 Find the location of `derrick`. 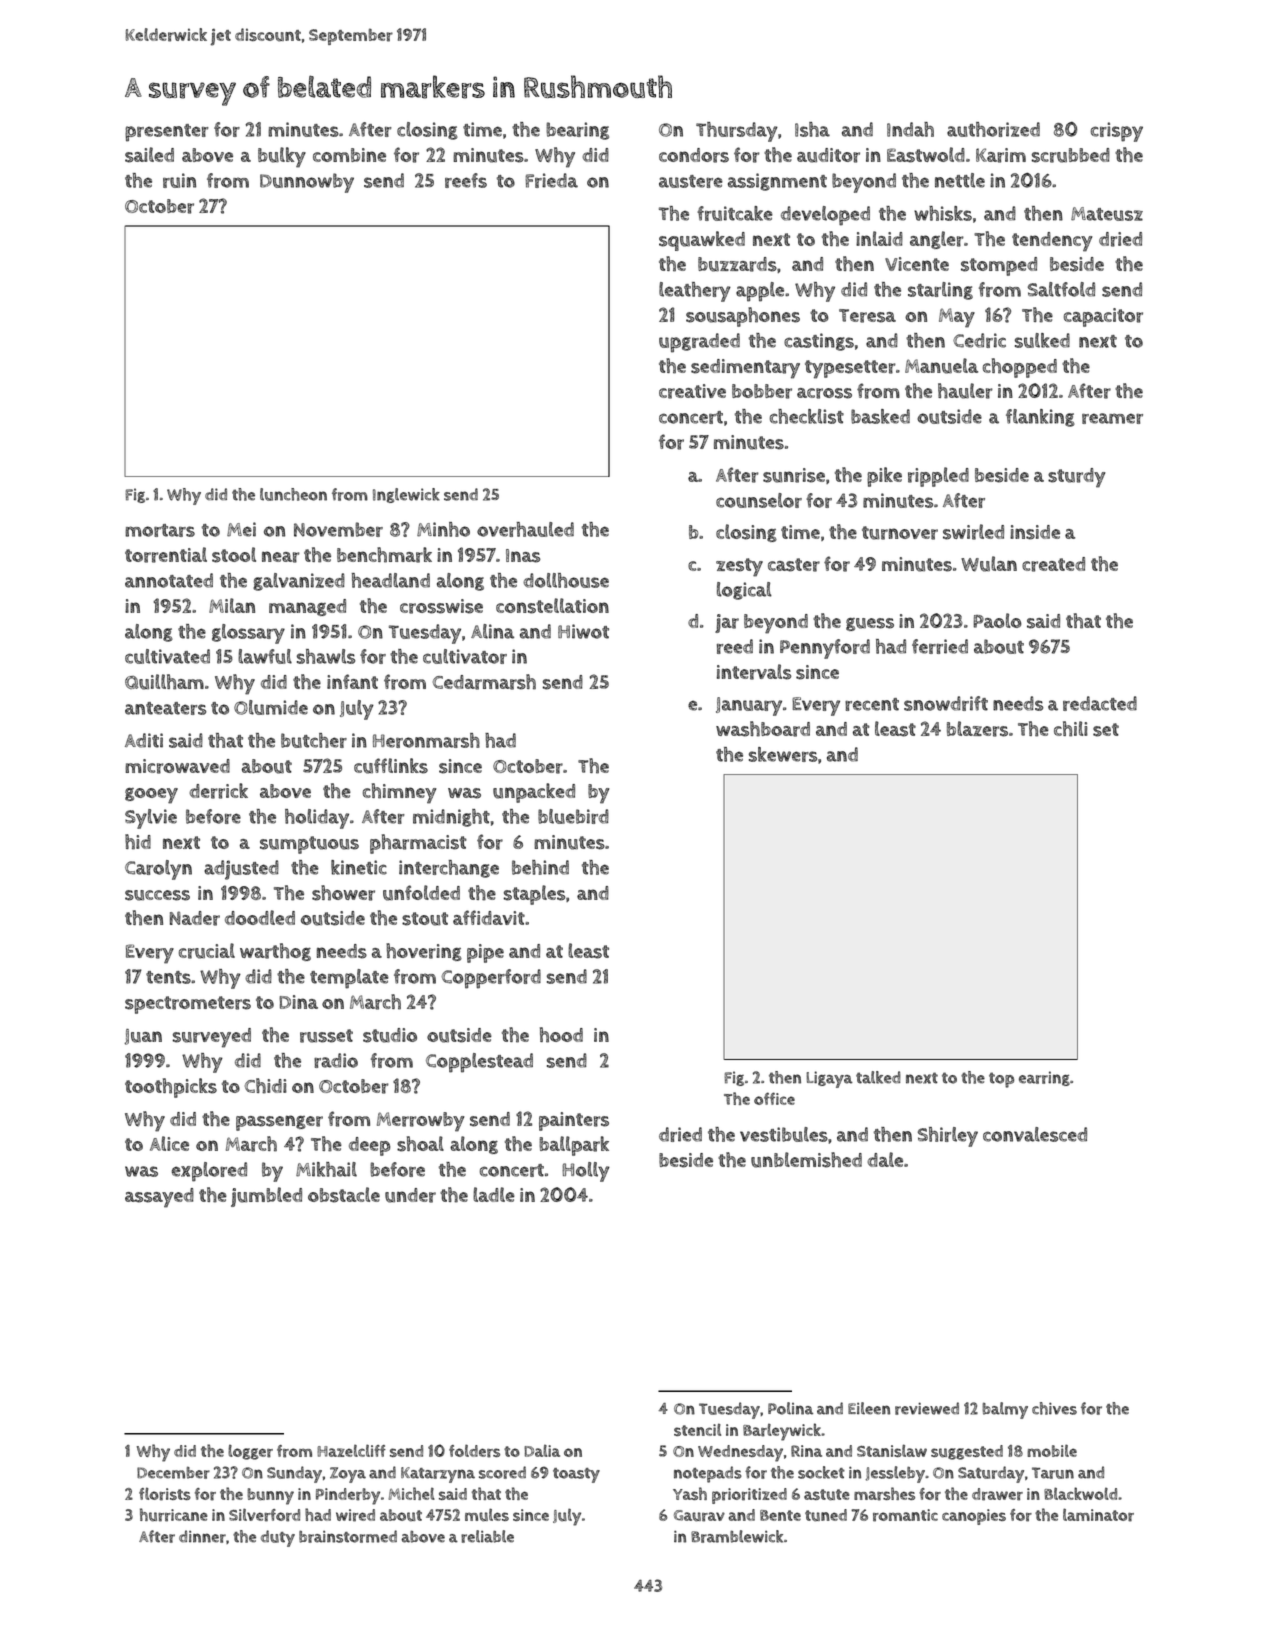

derrick is located at coordinates (218, 791).
